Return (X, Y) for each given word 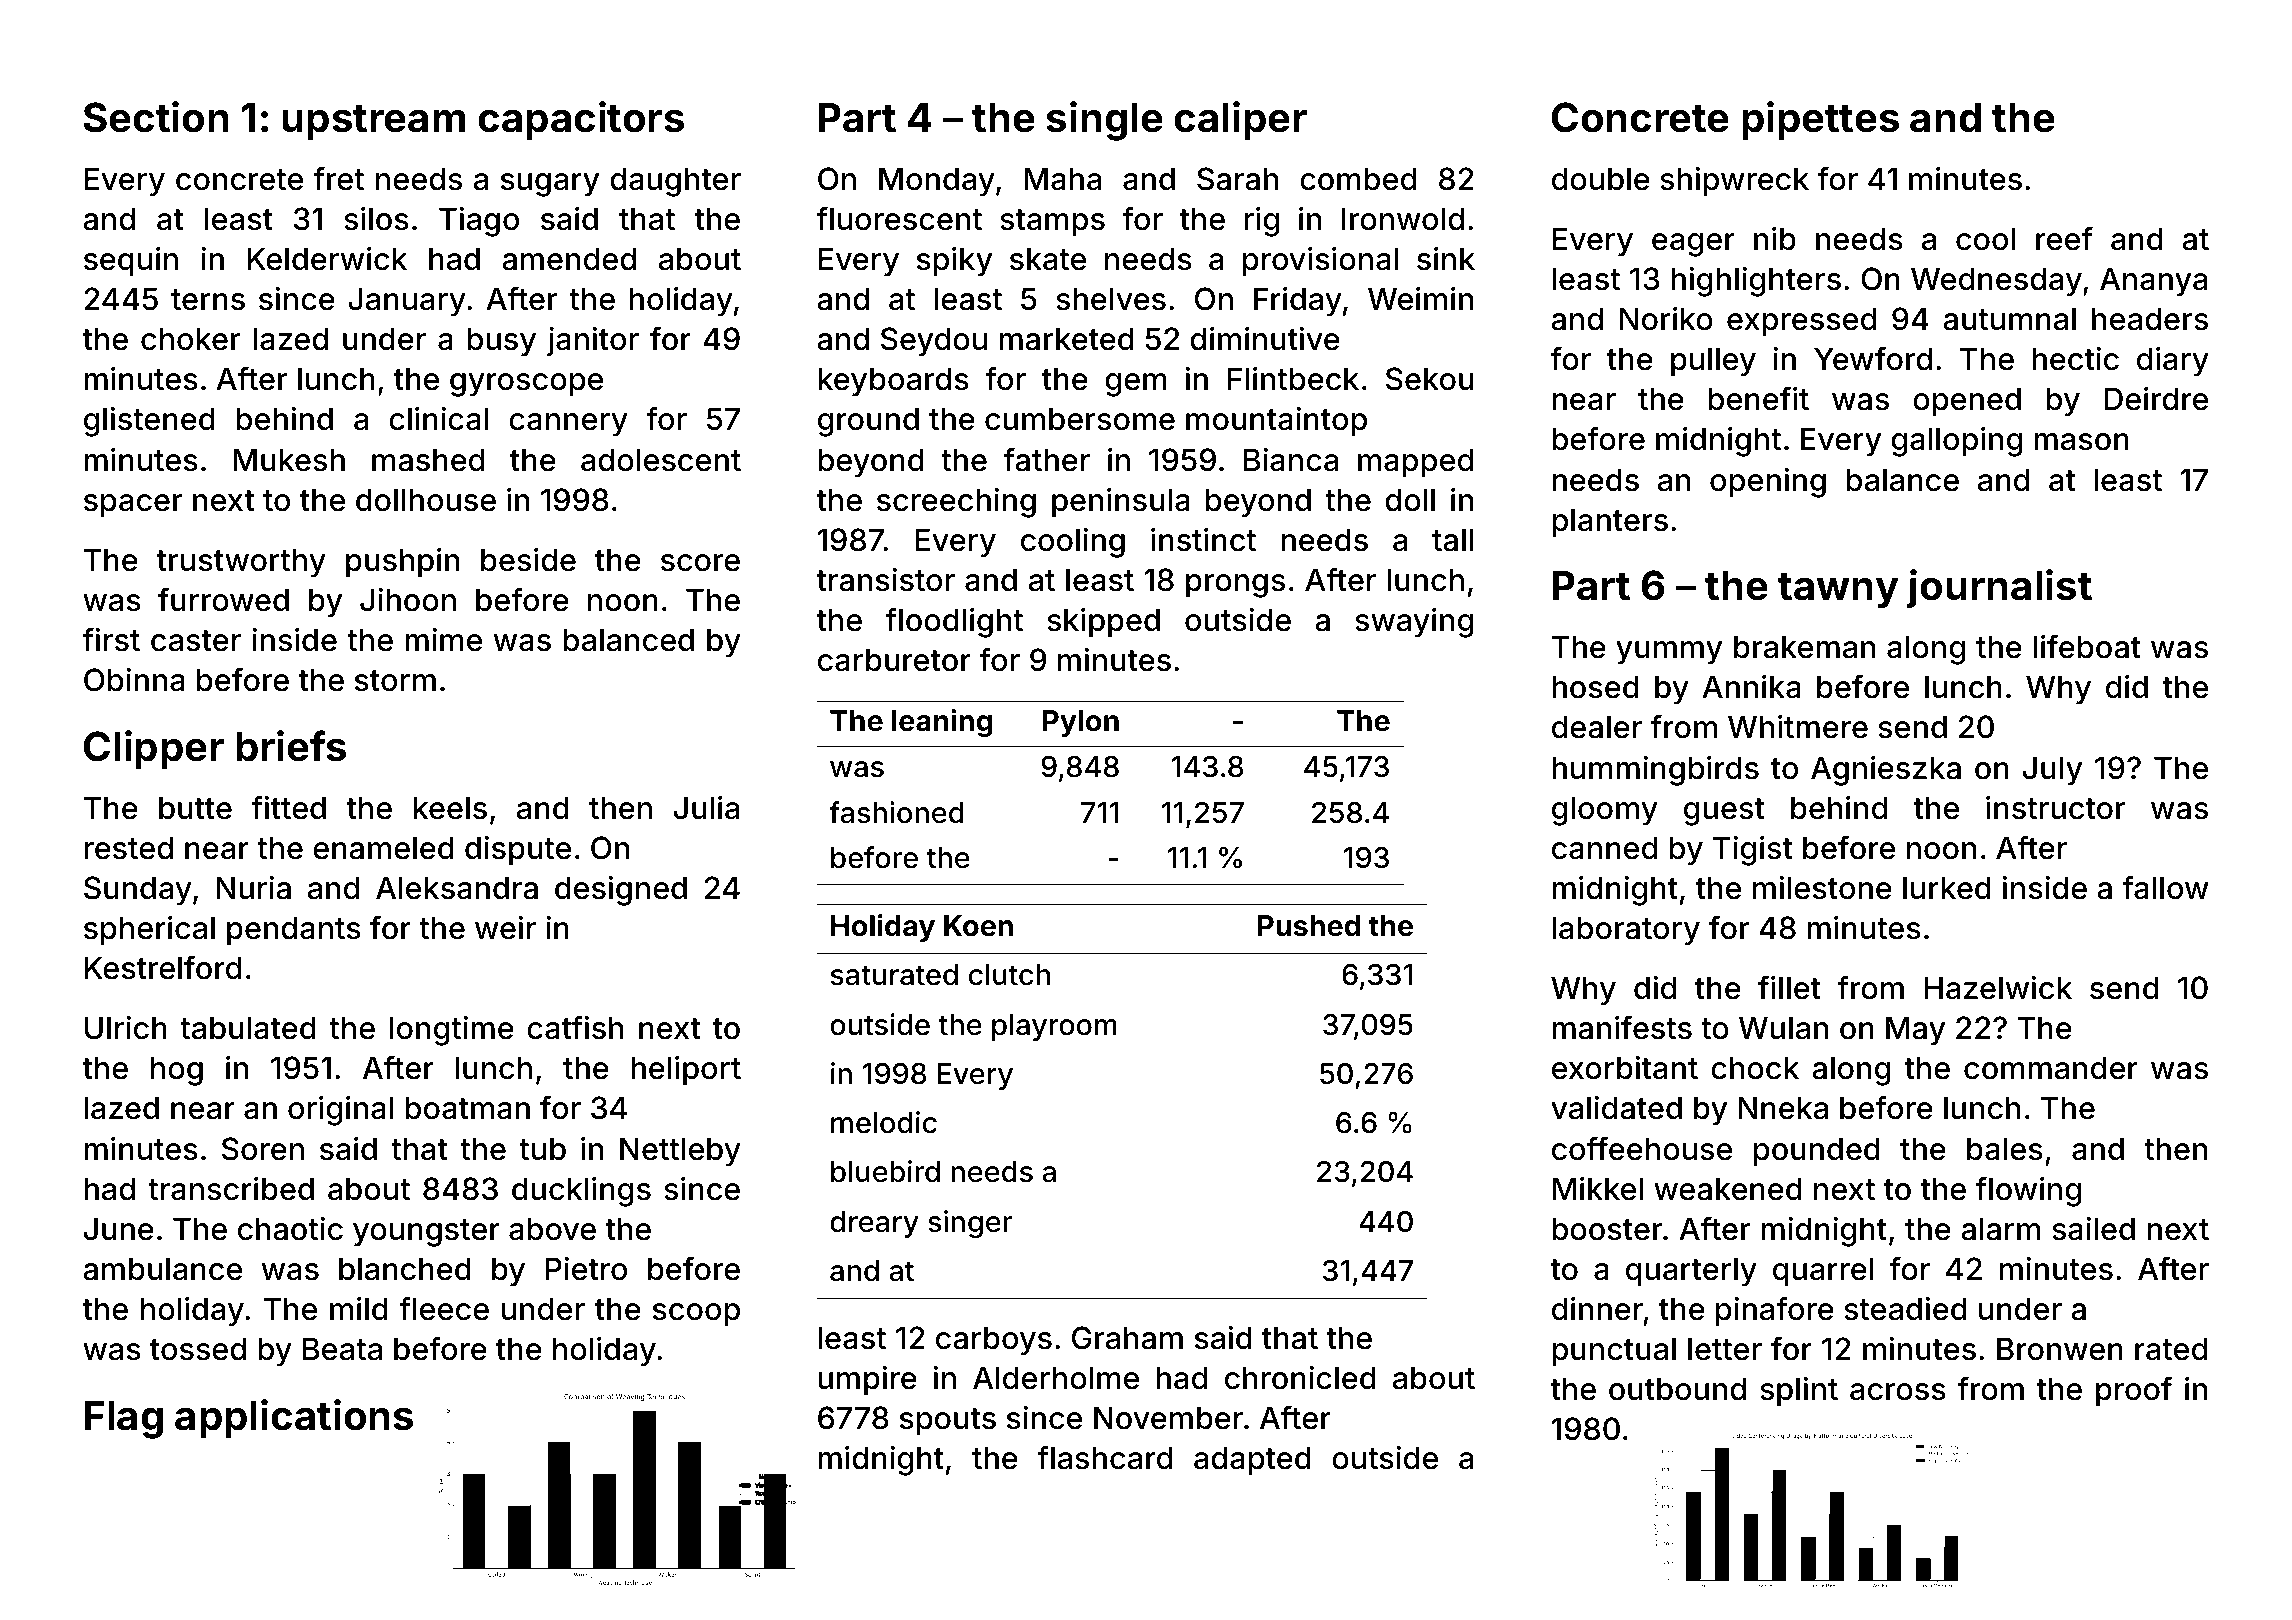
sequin (131, 262)
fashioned (896, 812)
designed (621, 891)
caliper (1240, 120)
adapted (1252, 1461)
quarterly (1691, 1272)
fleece (444, 1308)
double (1601, 179)
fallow (2165, 887)
